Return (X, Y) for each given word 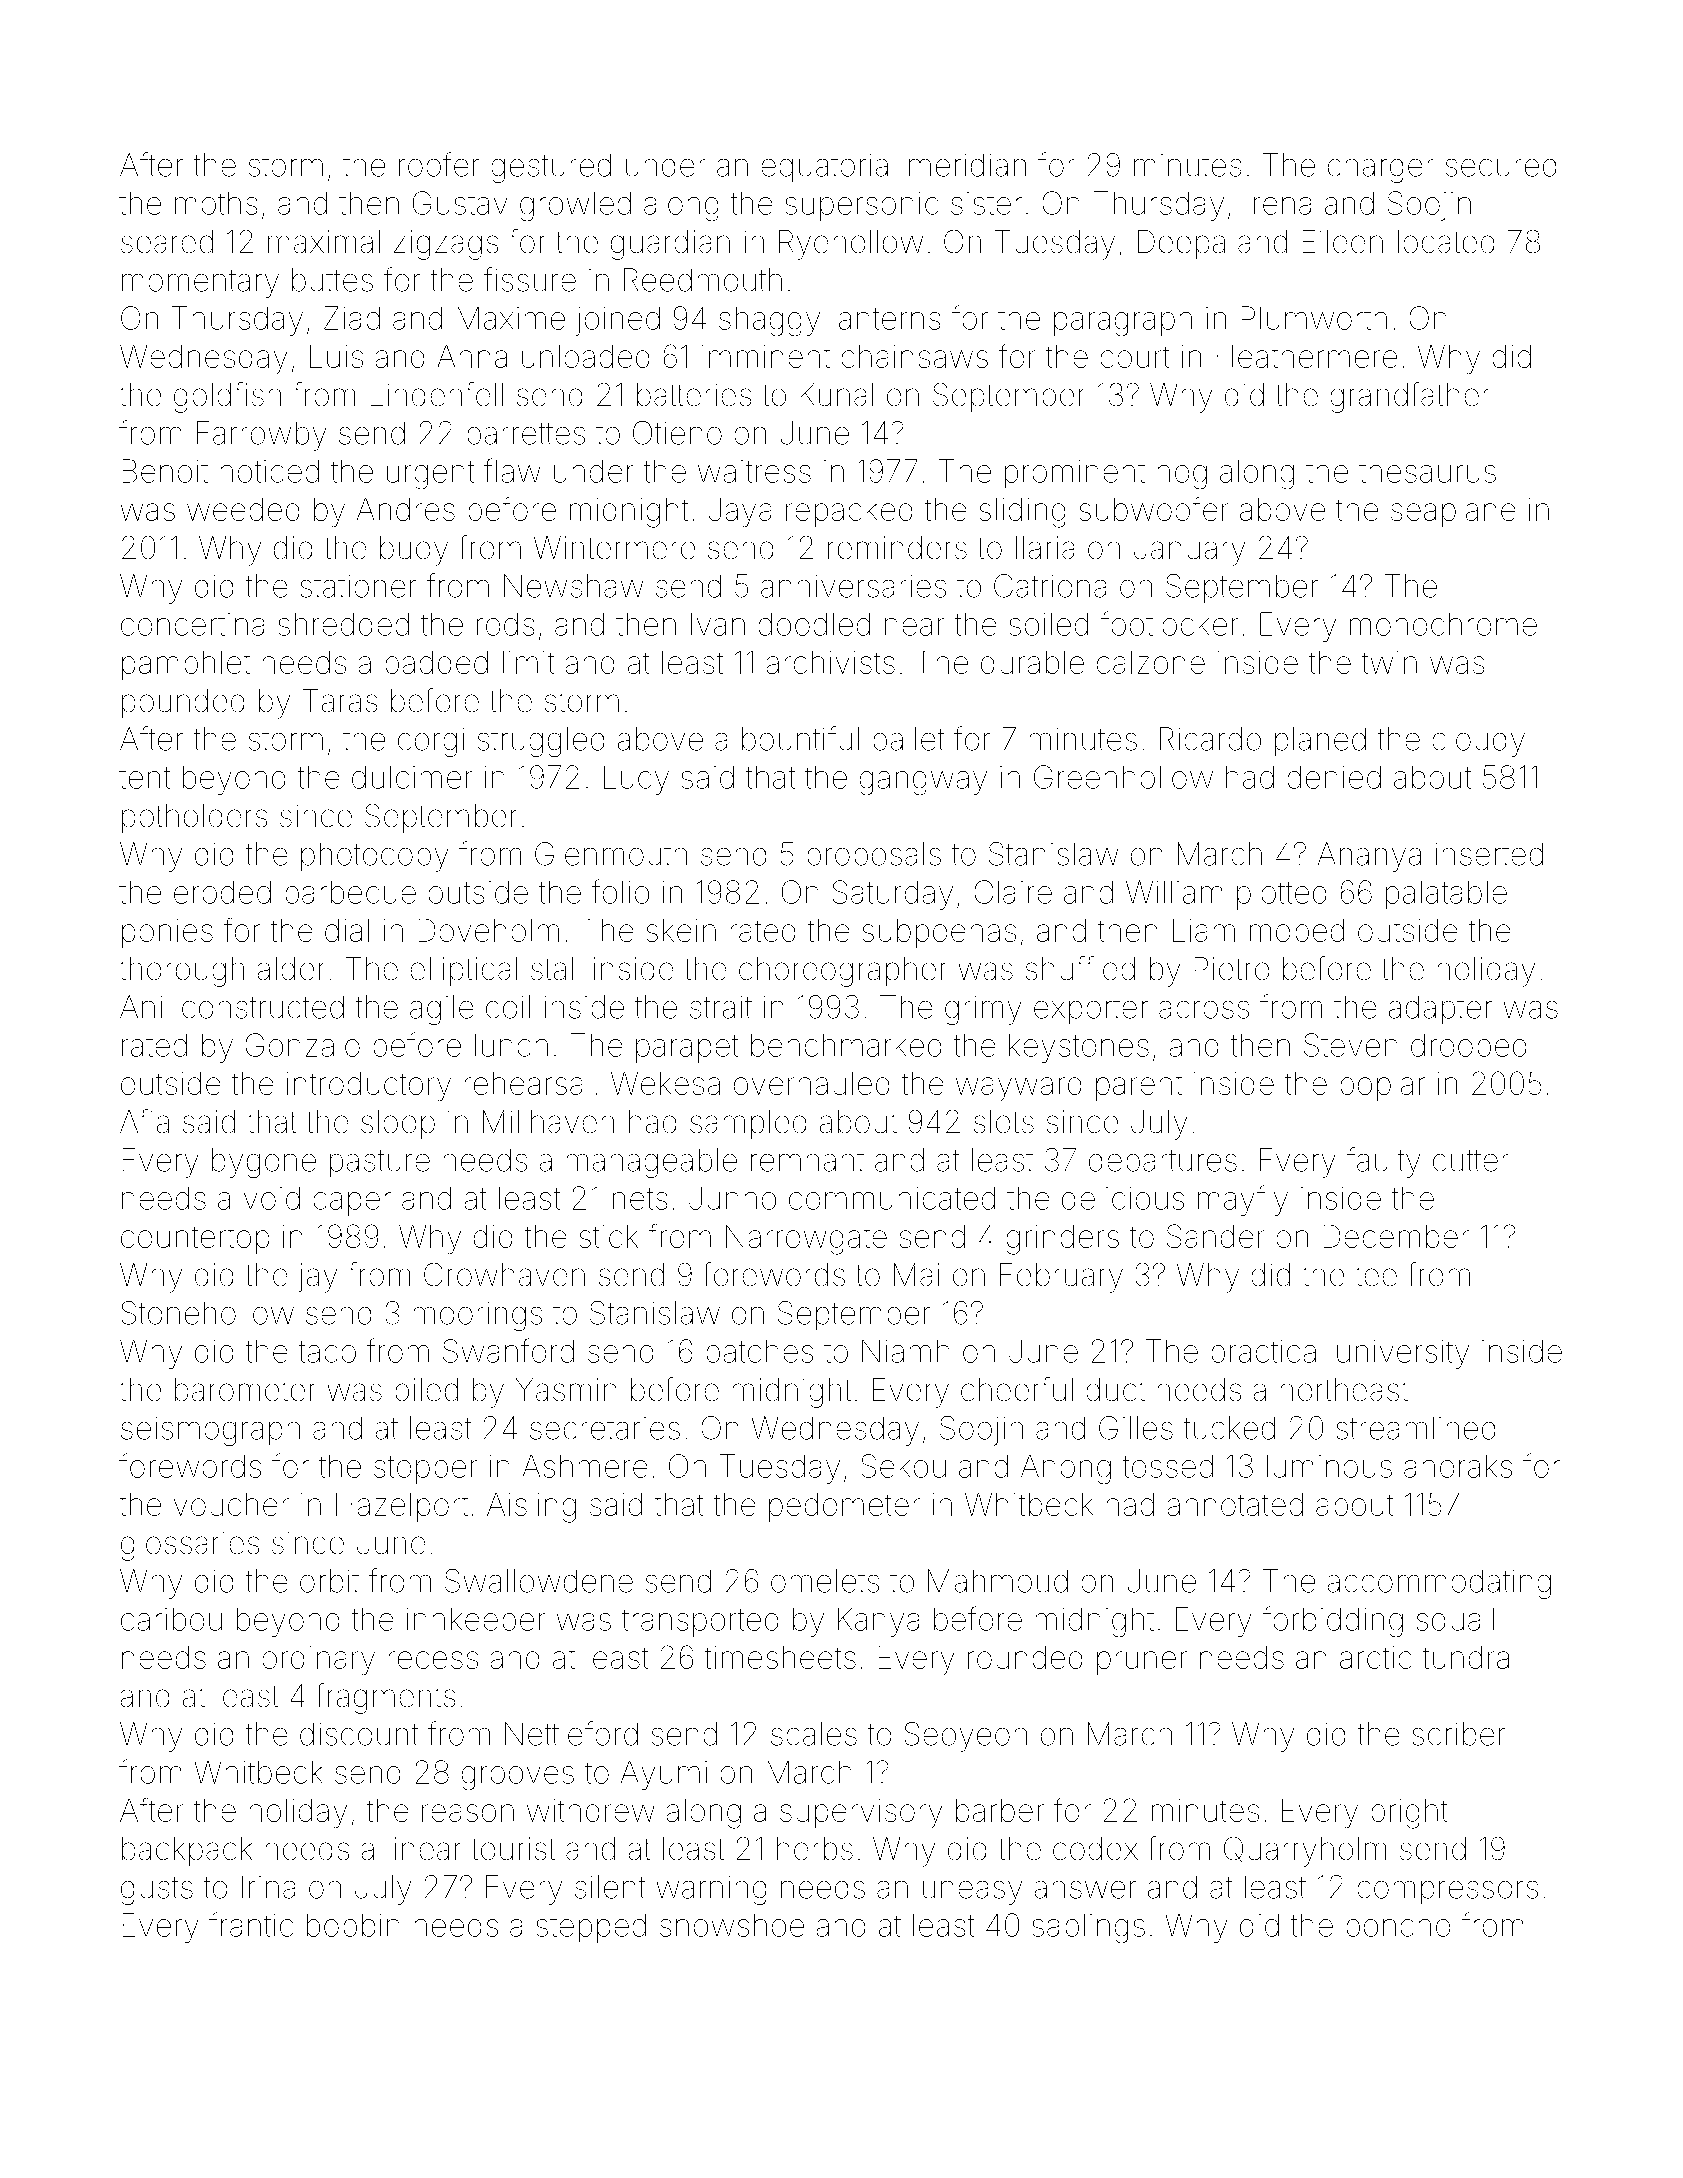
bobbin (353, 1925)
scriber (1459, 1734)
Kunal (836, 395)
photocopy (375, 857)
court (1135, 357)
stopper (426, 1470)
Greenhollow (1123, 777)
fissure (530, 279)
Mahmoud (998, 1581)
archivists (830, 662)
